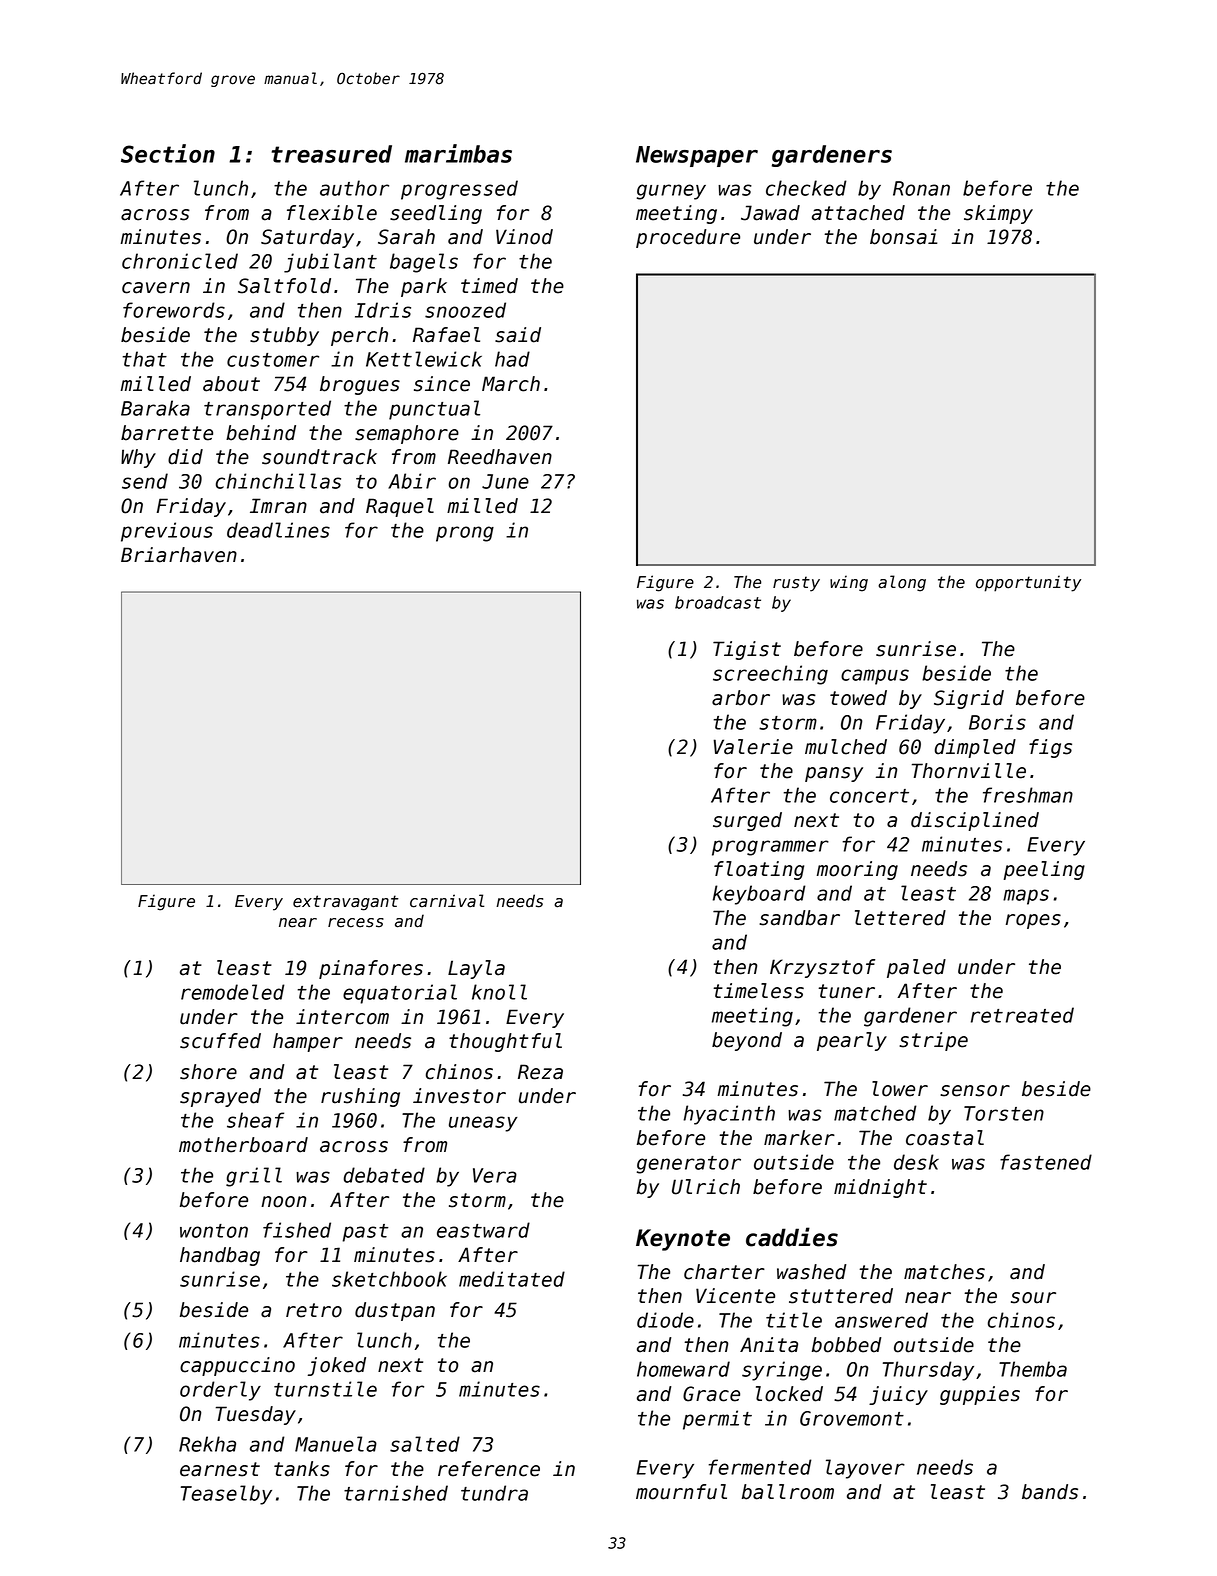 The image size is (1217, 1576). What do you see at coordinates (858, 698) in the screenshot?
I see `towed` at bounding box center [858, 698].
